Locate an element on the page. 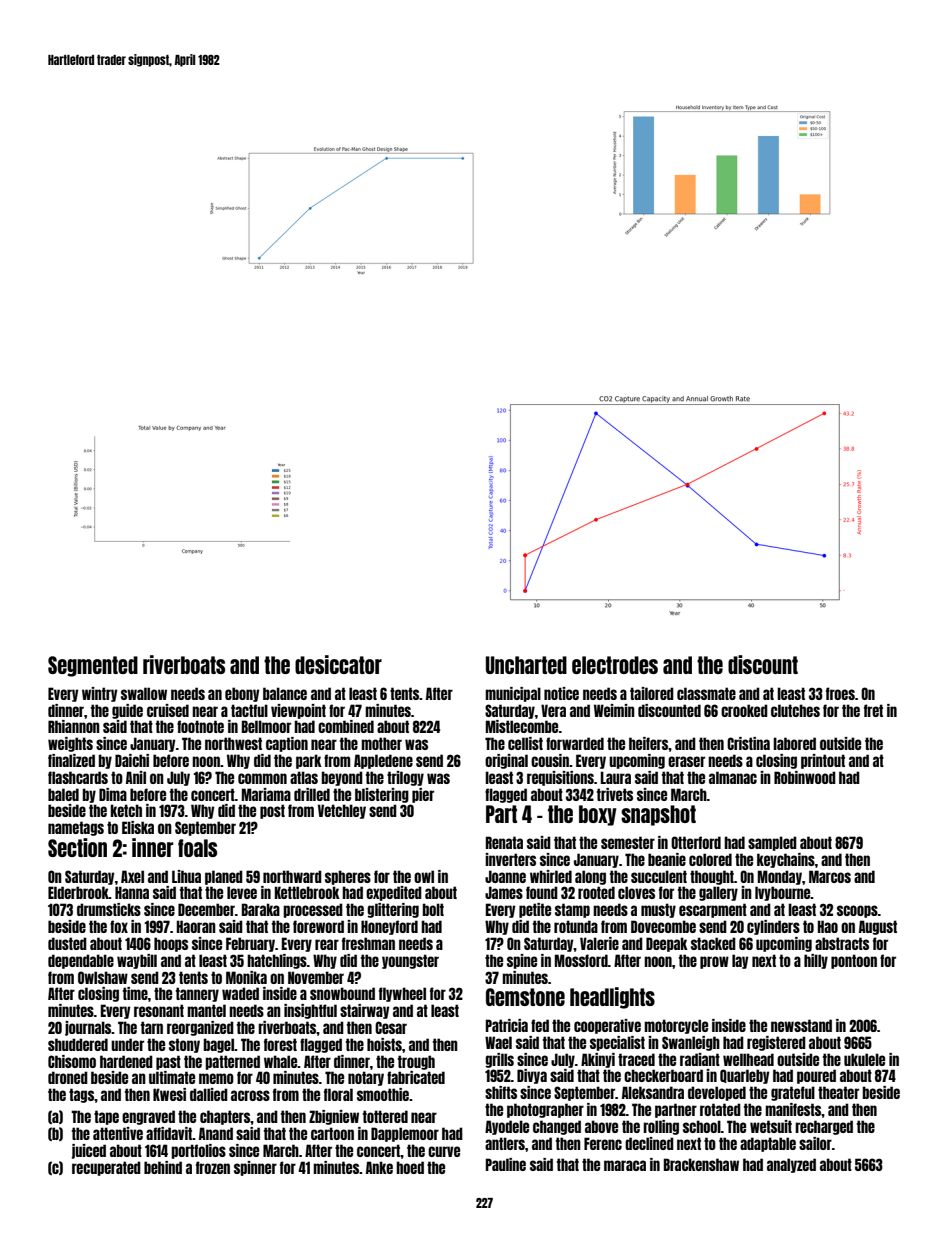 The width and height of the document is (952, 1233). planed is located at coordinates (224, 877).
